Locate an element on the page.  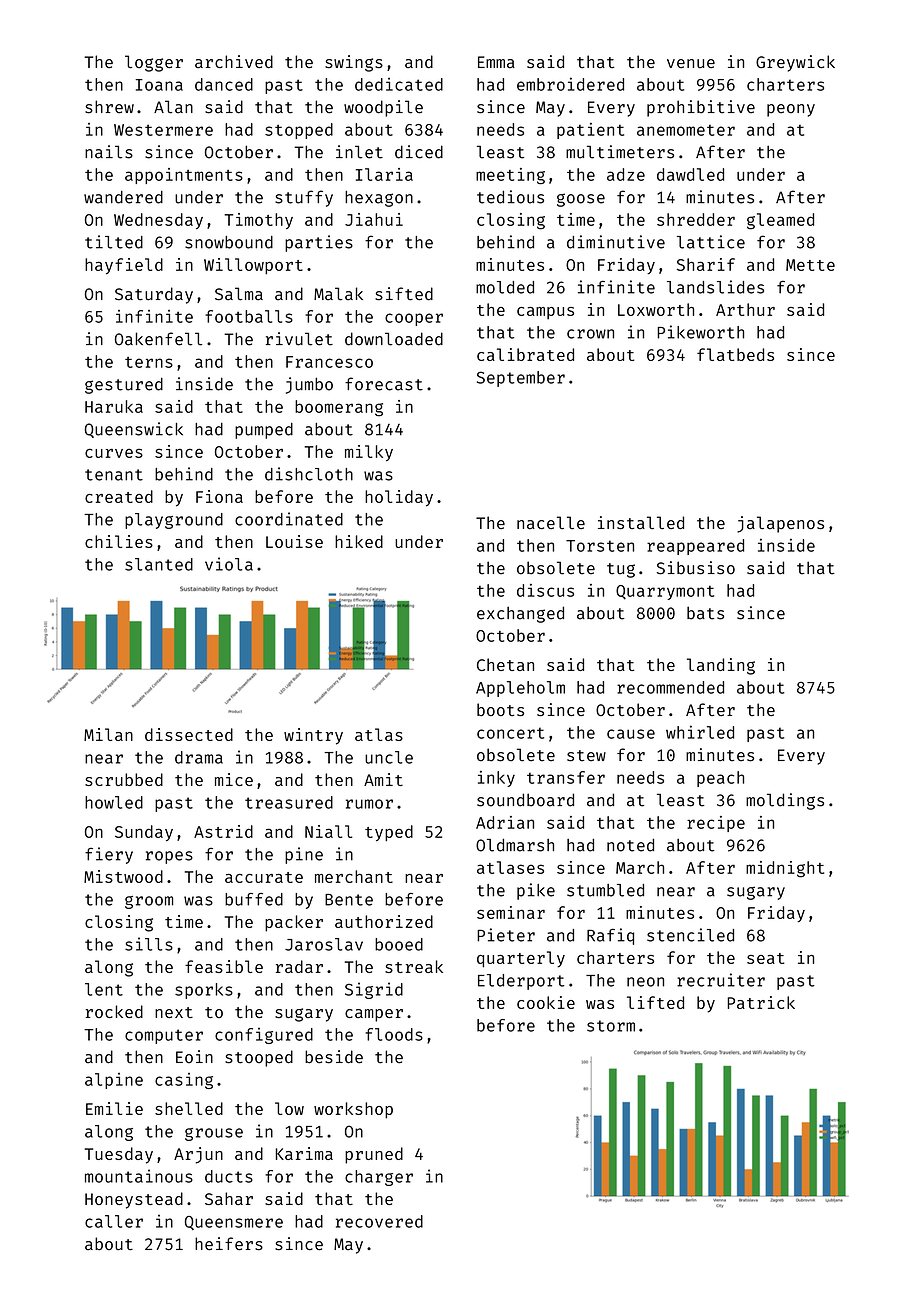
moldings is located at coordinates (785, 801).
